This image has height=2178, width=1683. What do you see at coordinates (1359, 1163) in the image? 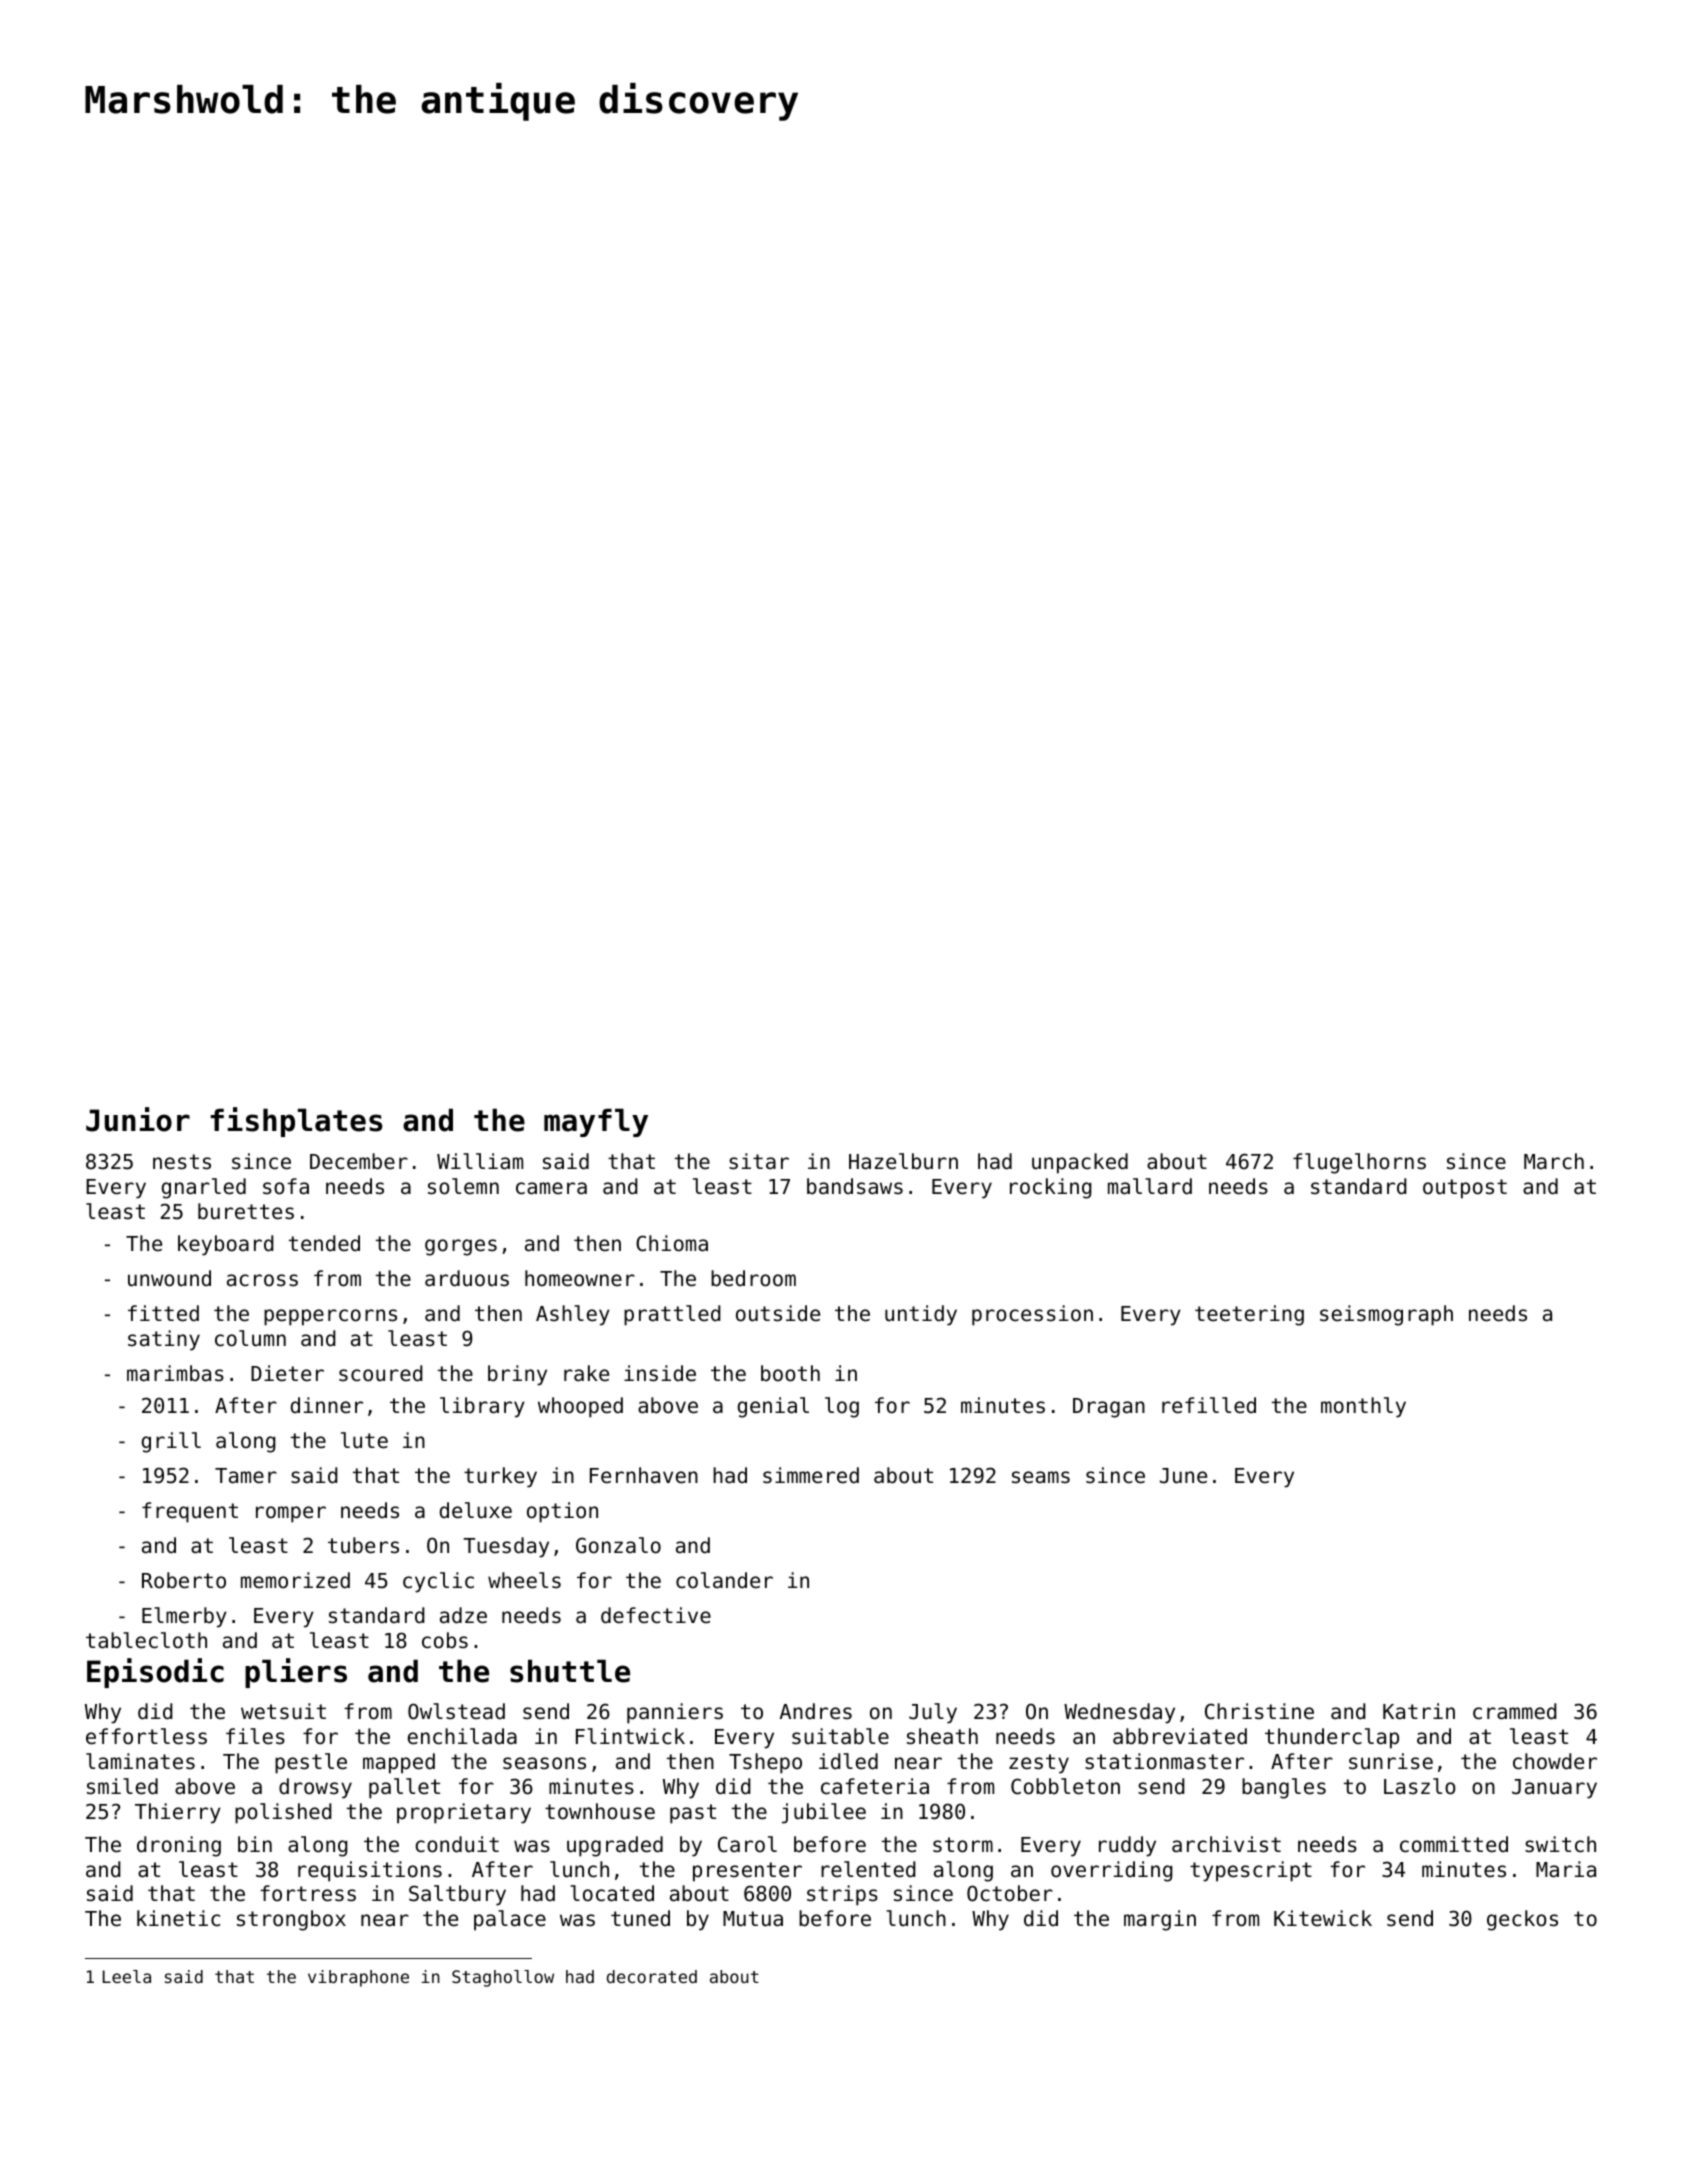
I see `flugelhorns` at bounding box center [1359, 1163].
